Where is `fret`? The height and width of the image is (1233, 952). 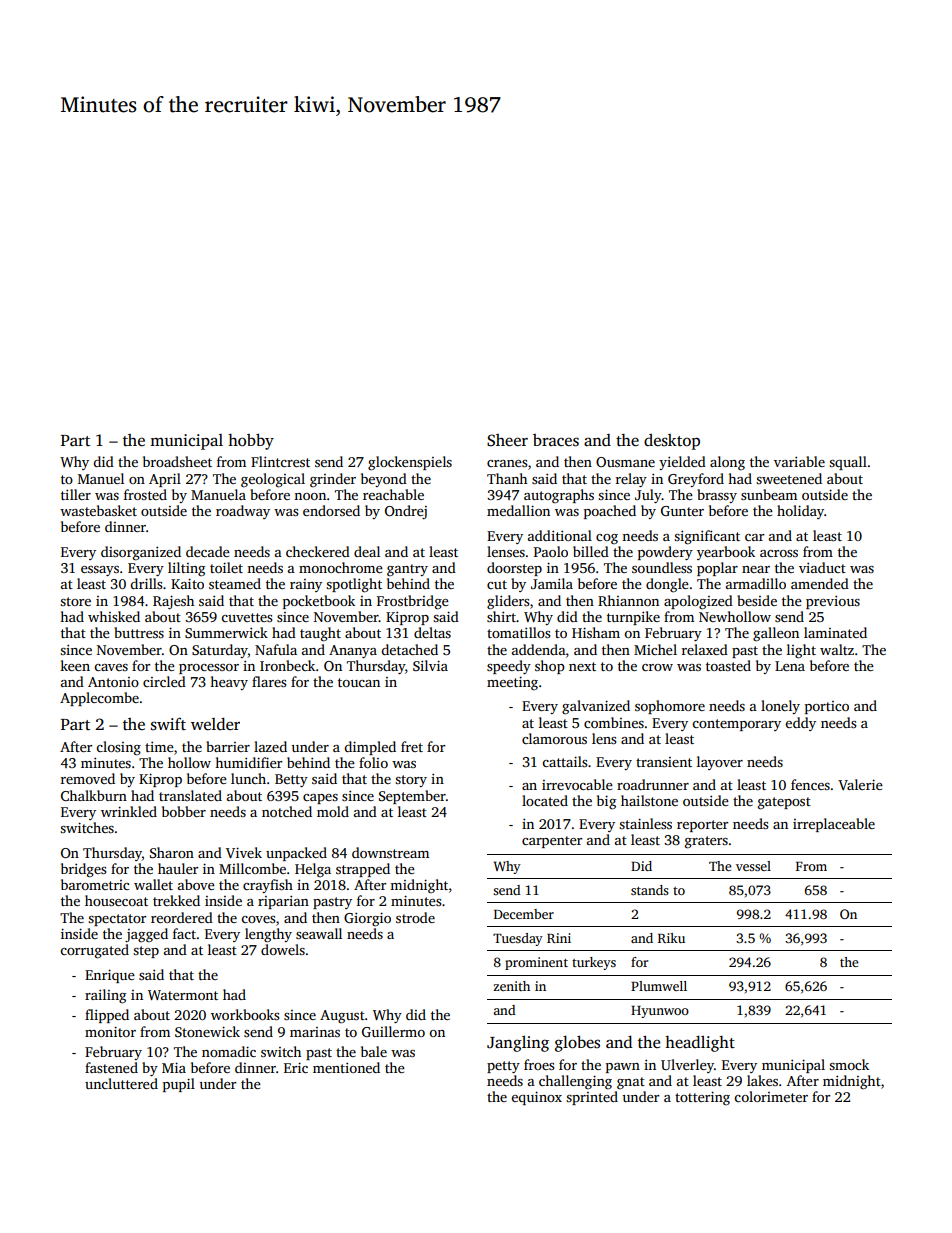
fret is located at coordinates (412, 746).
